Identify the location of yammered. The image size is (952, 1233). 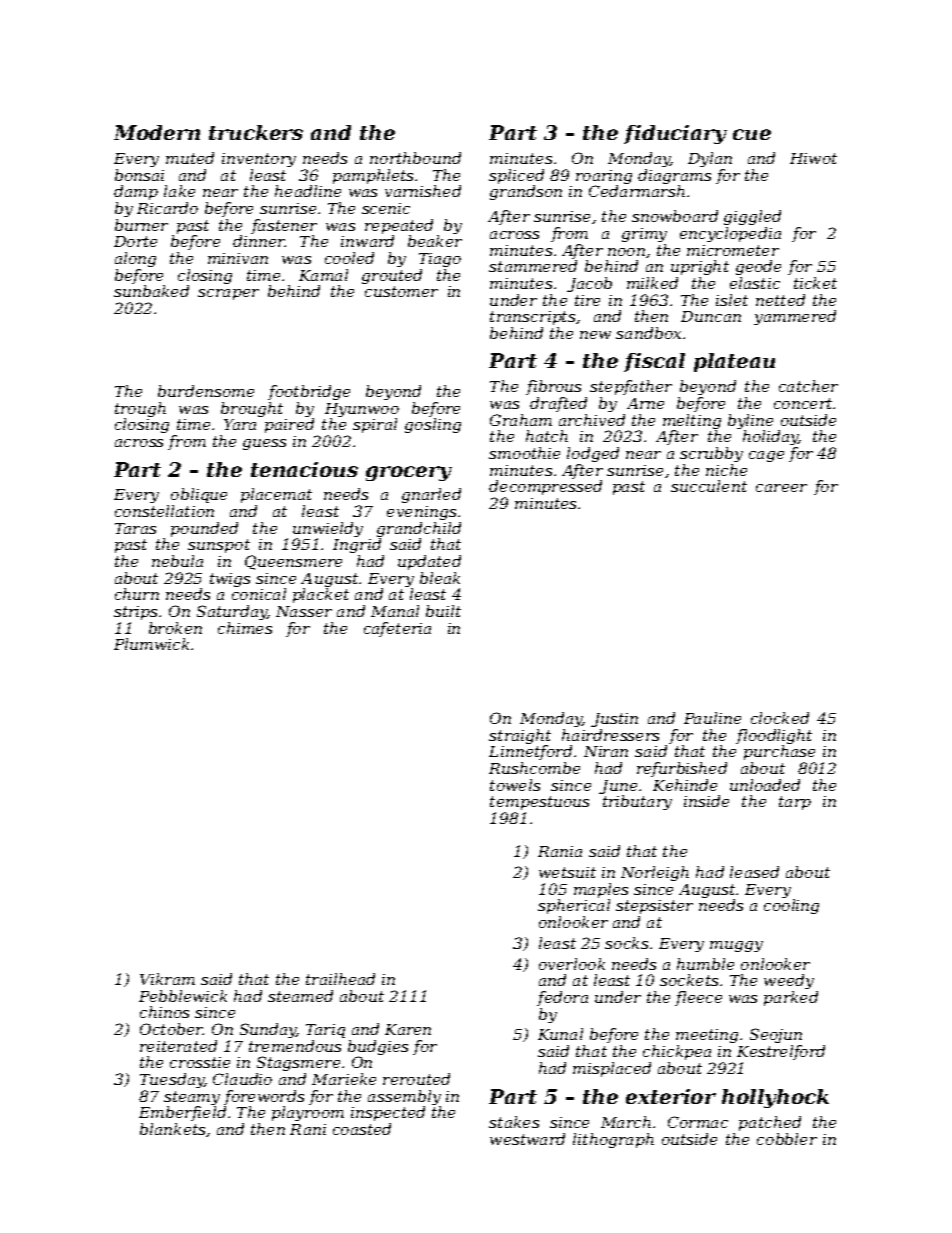
(795, 317).
